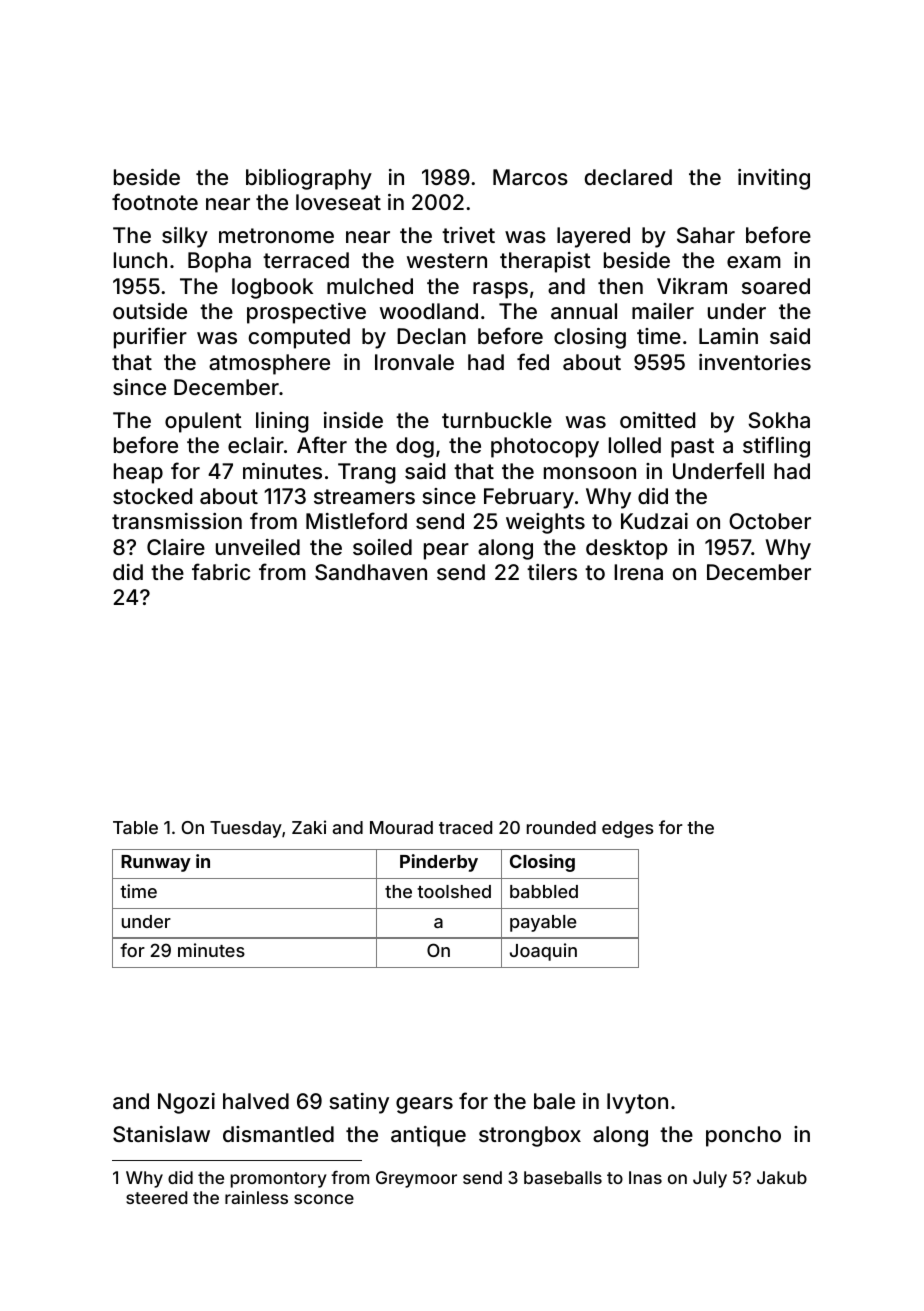 This image has height=1311, width=924. Describe the element at coordinates (563, 1177) in the image. I see `baseballs` at that location.
